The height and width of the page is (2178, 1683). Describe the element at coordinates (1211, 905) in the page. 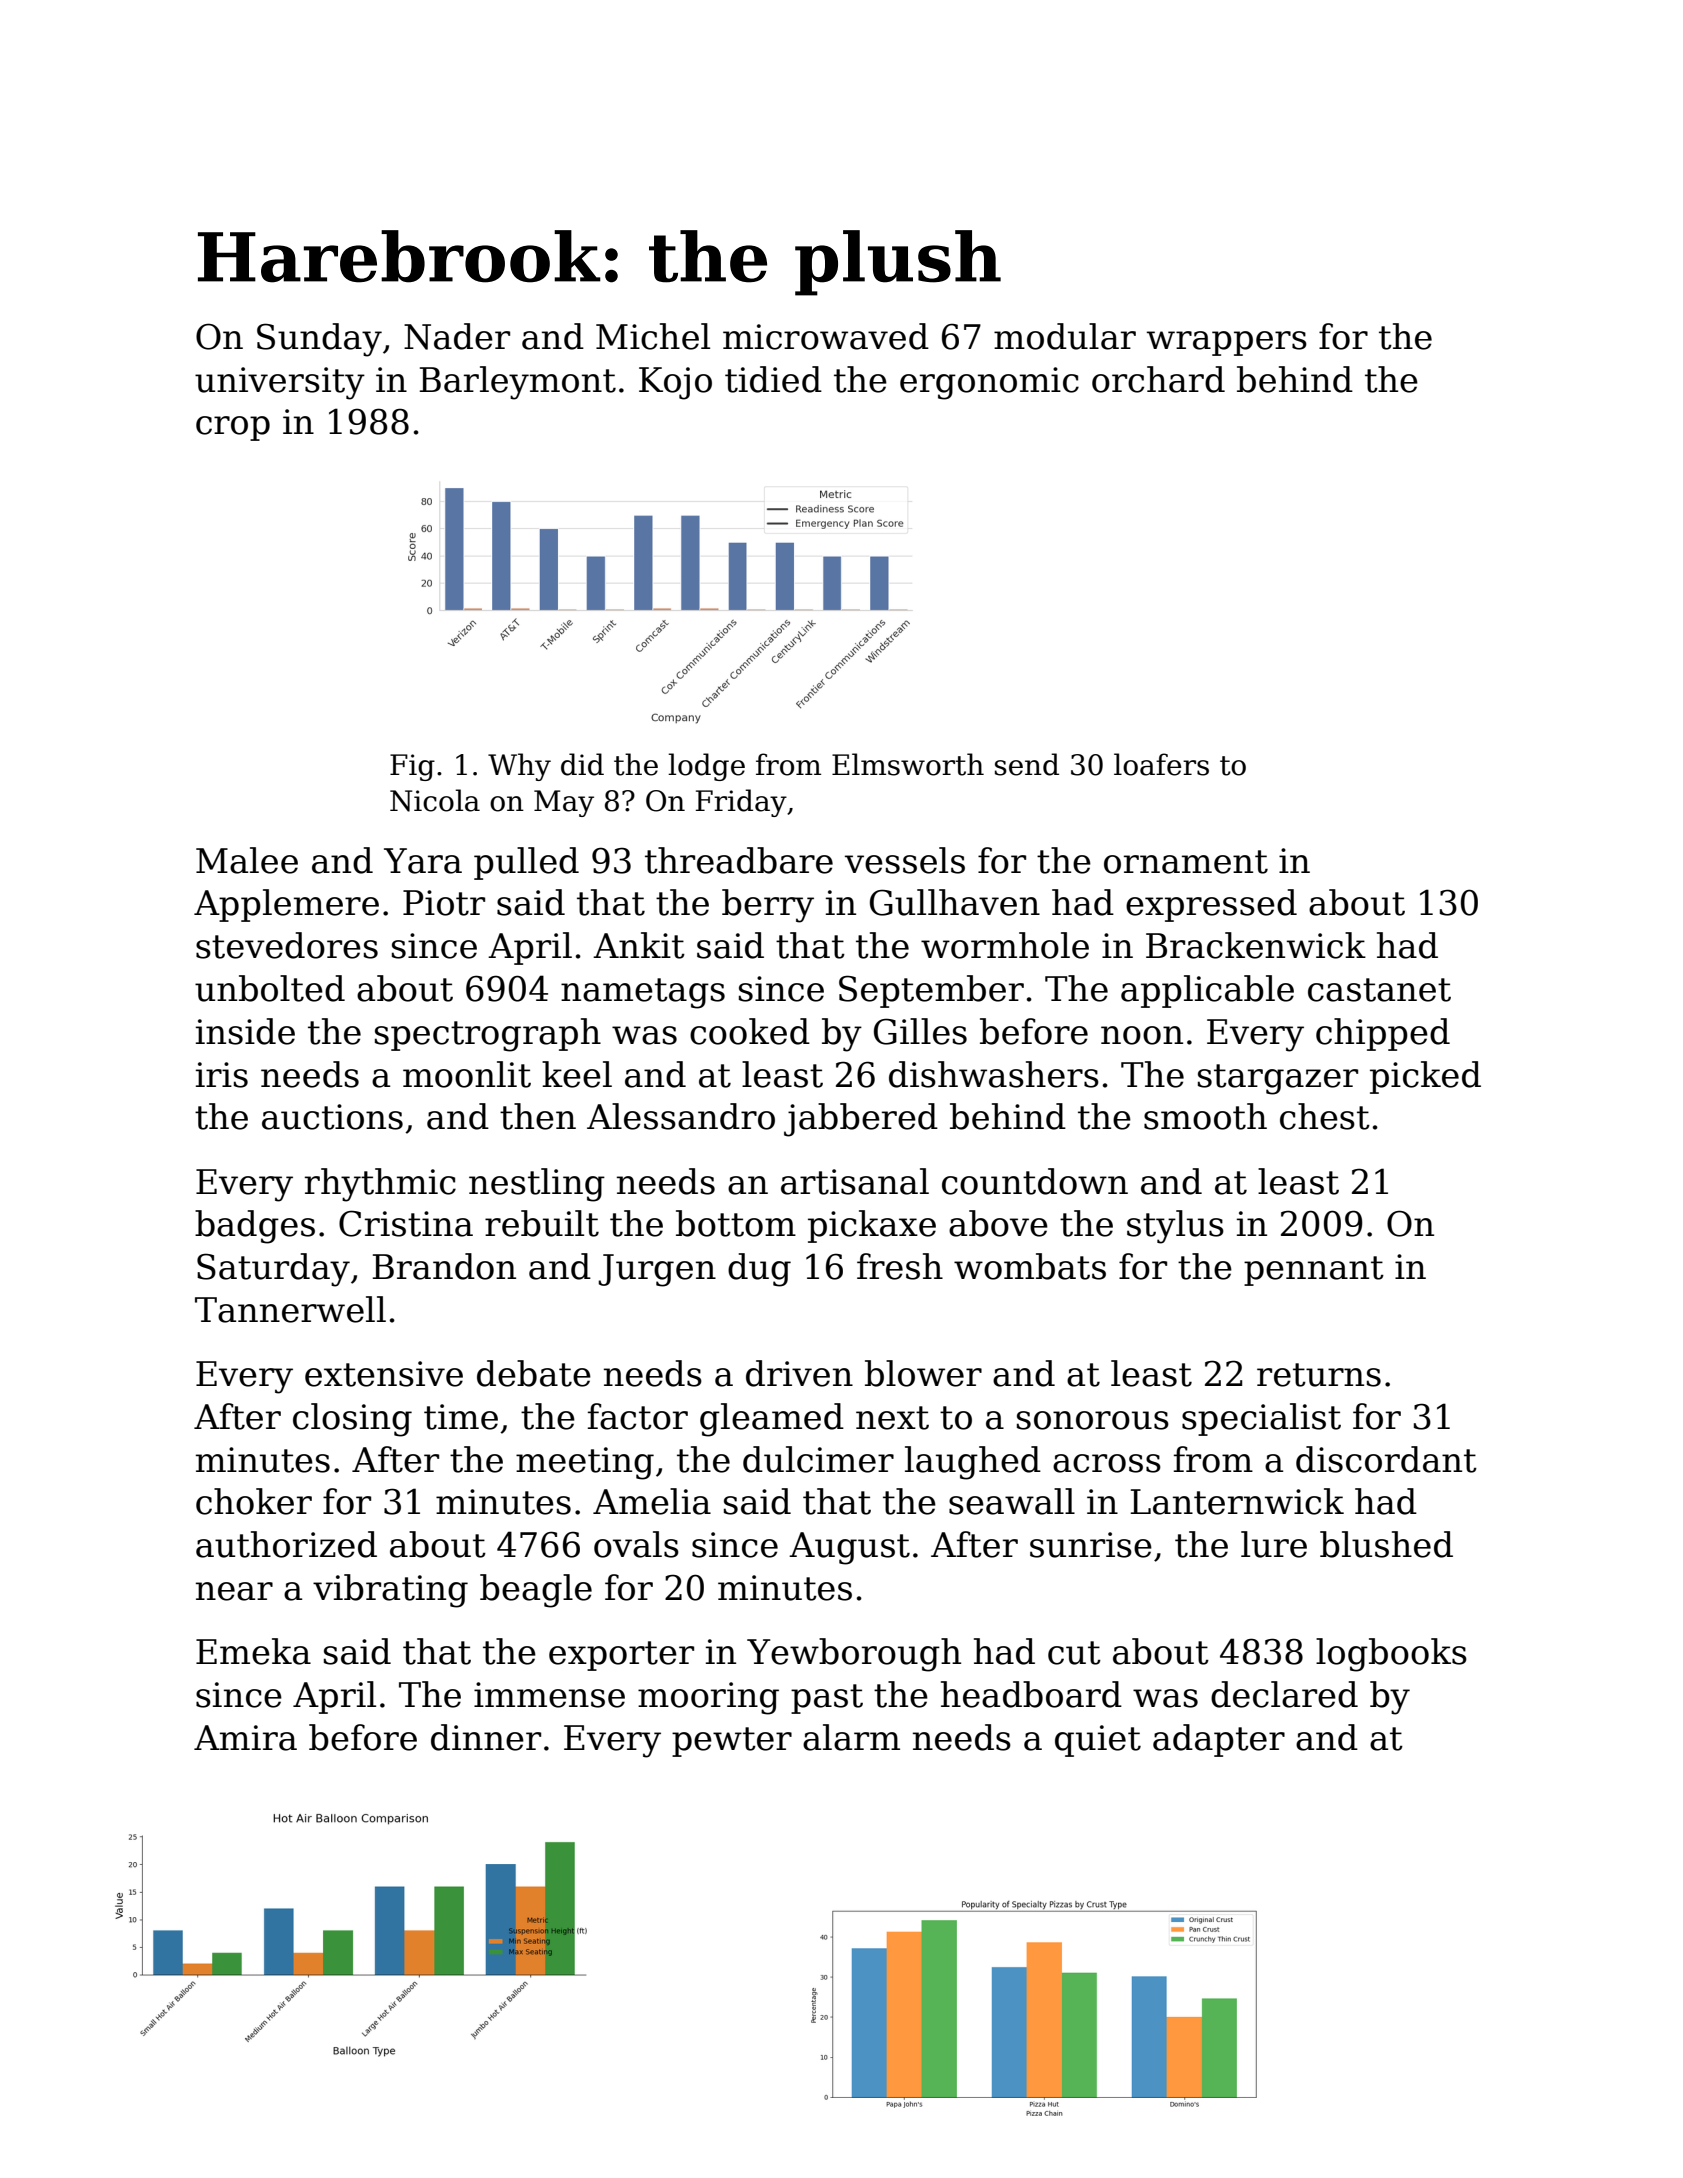

I see `expressed` at that location.
